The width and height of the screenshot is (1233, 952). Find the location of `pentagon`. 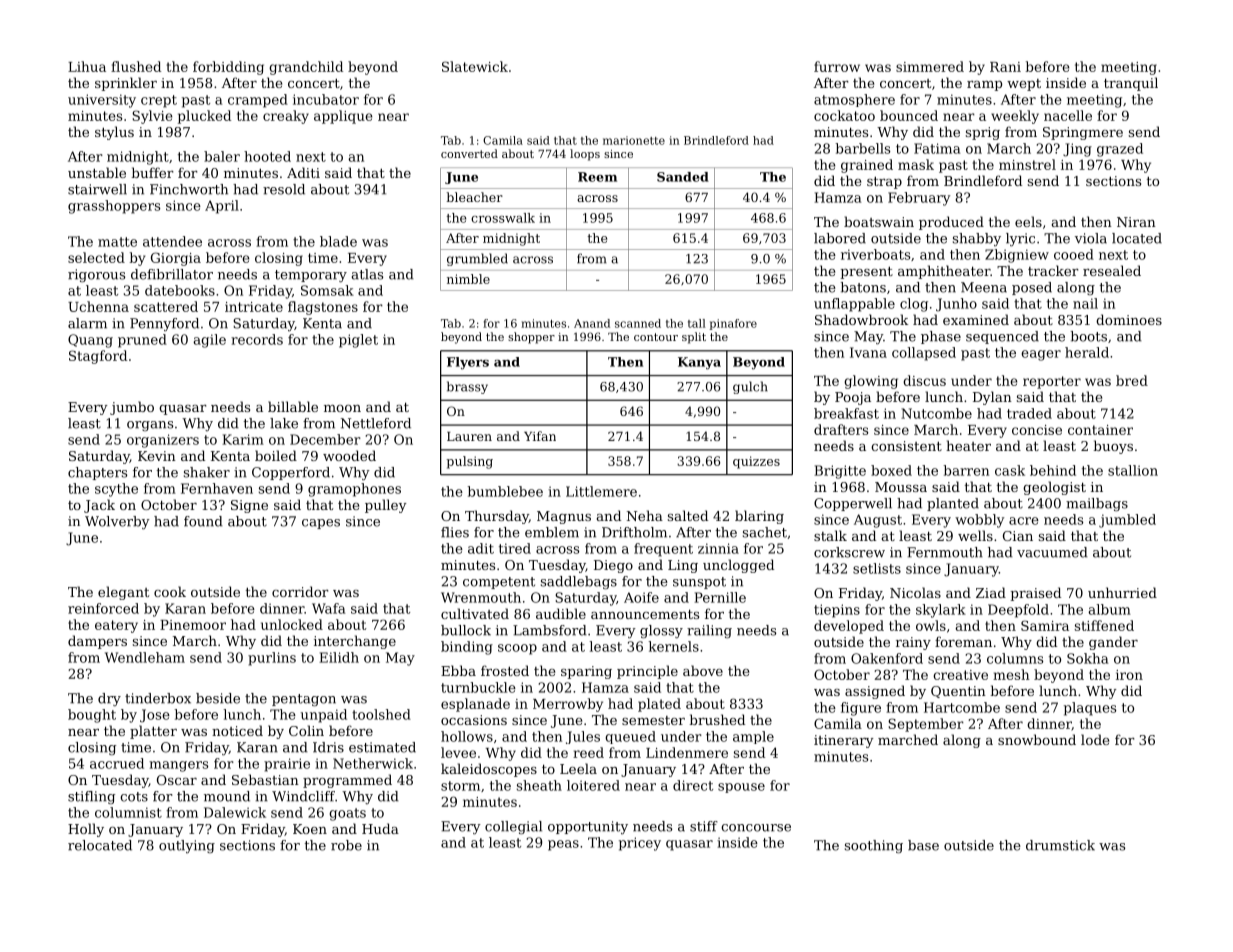

pentagon is located at coordinates (304, 700).
